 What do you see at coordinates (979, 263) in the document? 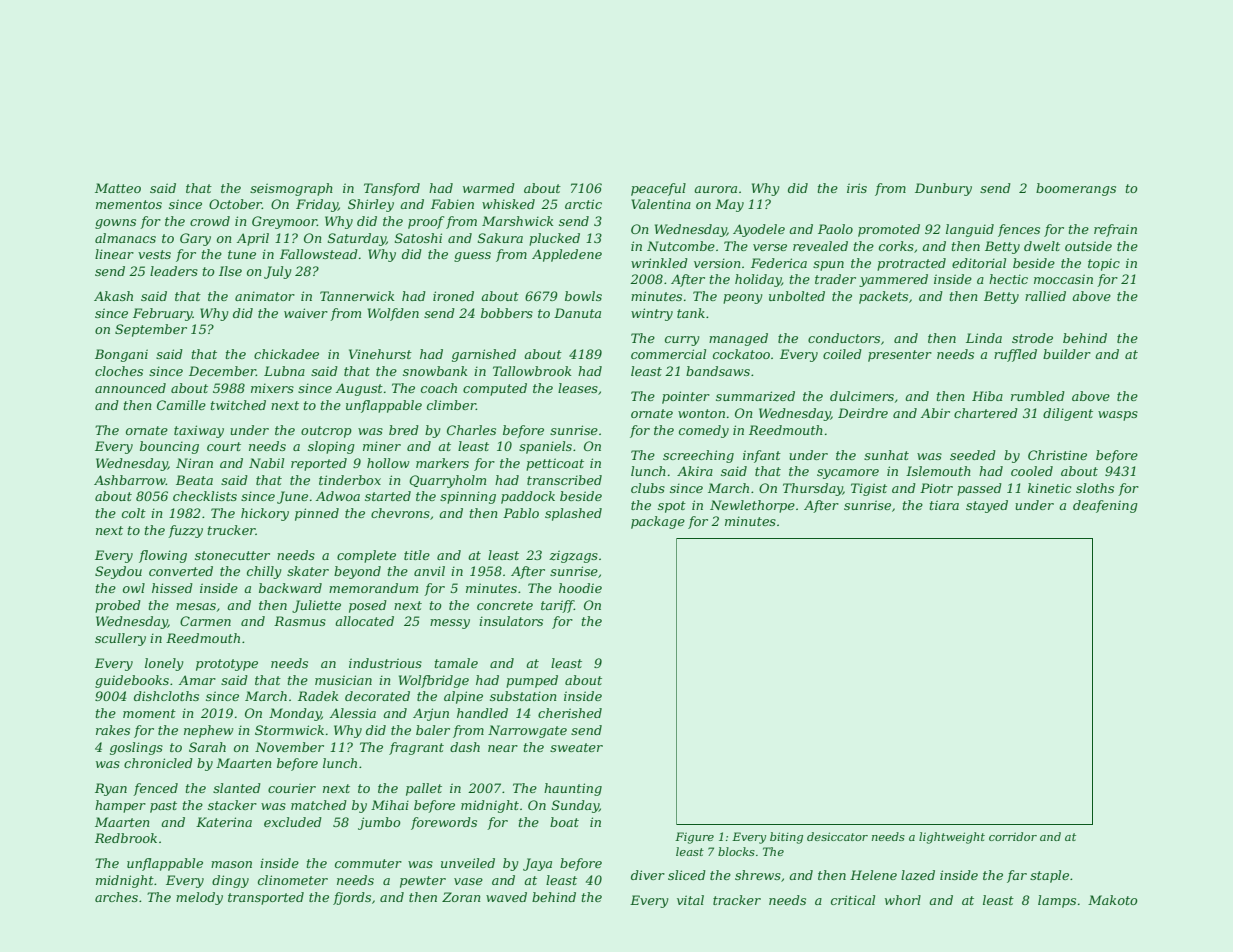
I see `editorial` at bounding box center [979, 263].
